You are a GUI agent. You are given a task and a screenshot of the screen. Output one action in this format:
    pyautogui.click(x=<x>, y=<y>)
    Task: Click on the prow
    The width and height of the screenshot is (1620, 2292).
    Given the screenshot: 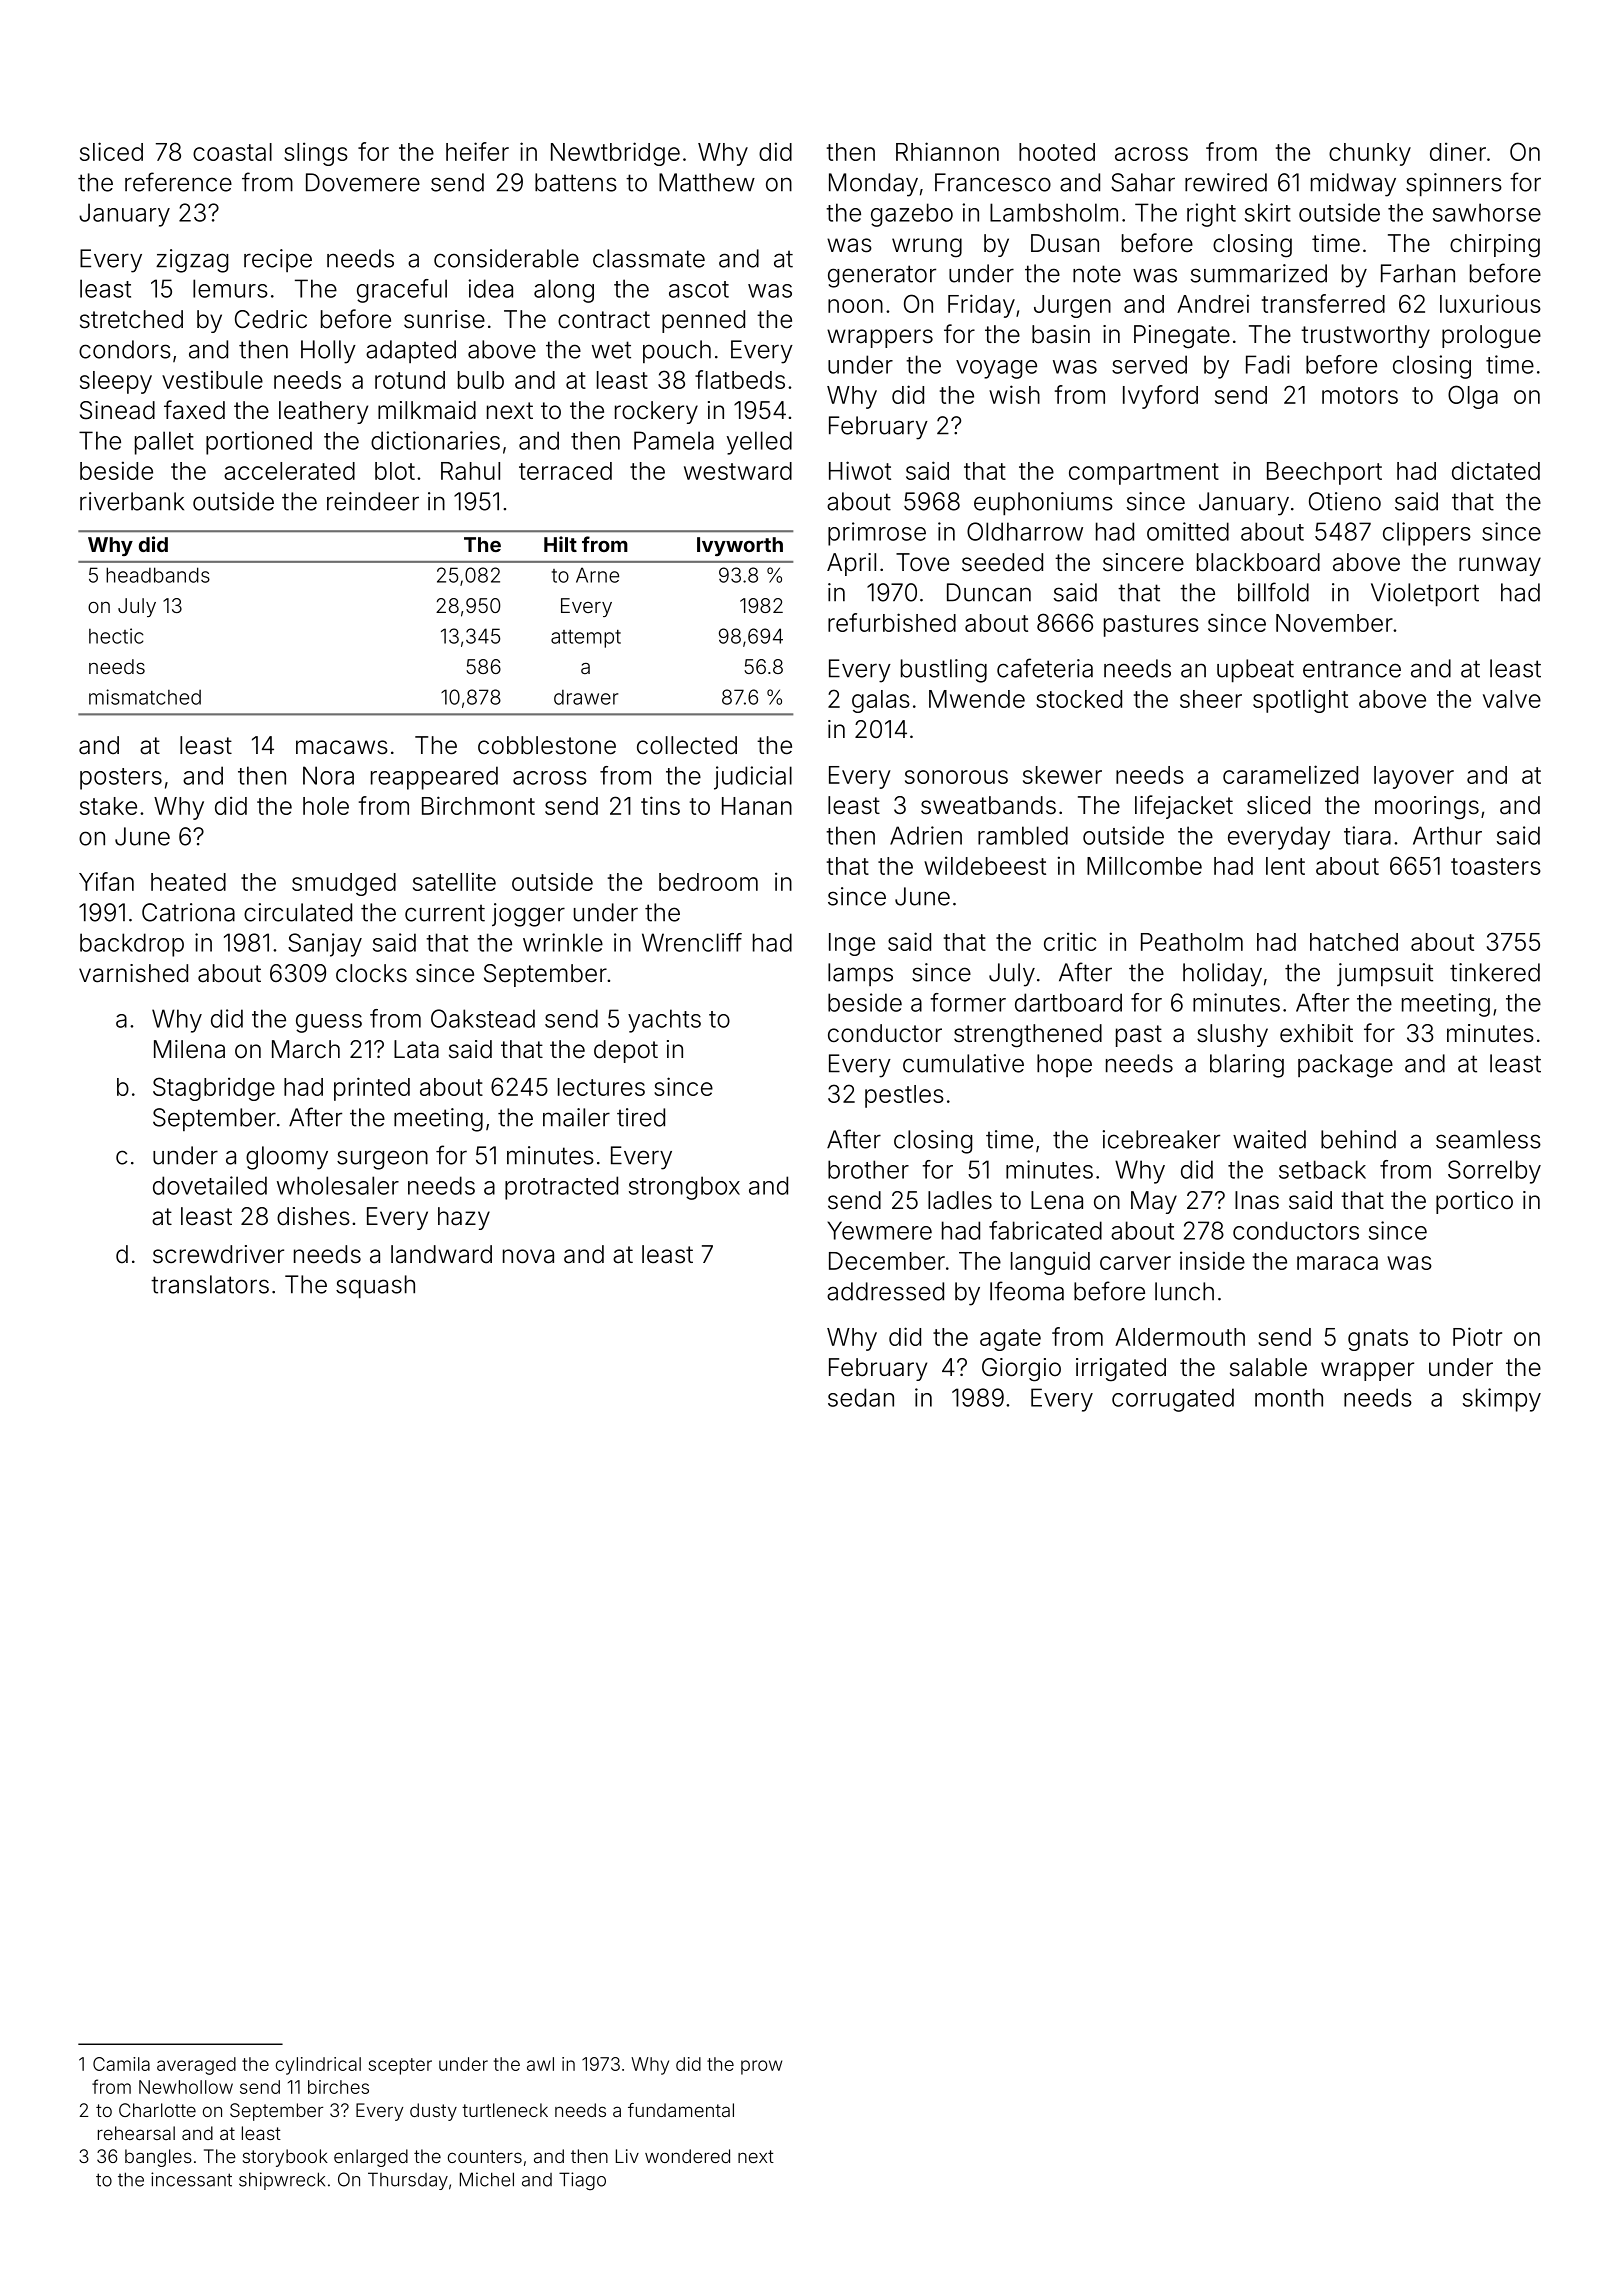 What is the action you would take?
    pyautogui.click(x=761, y=2067)
